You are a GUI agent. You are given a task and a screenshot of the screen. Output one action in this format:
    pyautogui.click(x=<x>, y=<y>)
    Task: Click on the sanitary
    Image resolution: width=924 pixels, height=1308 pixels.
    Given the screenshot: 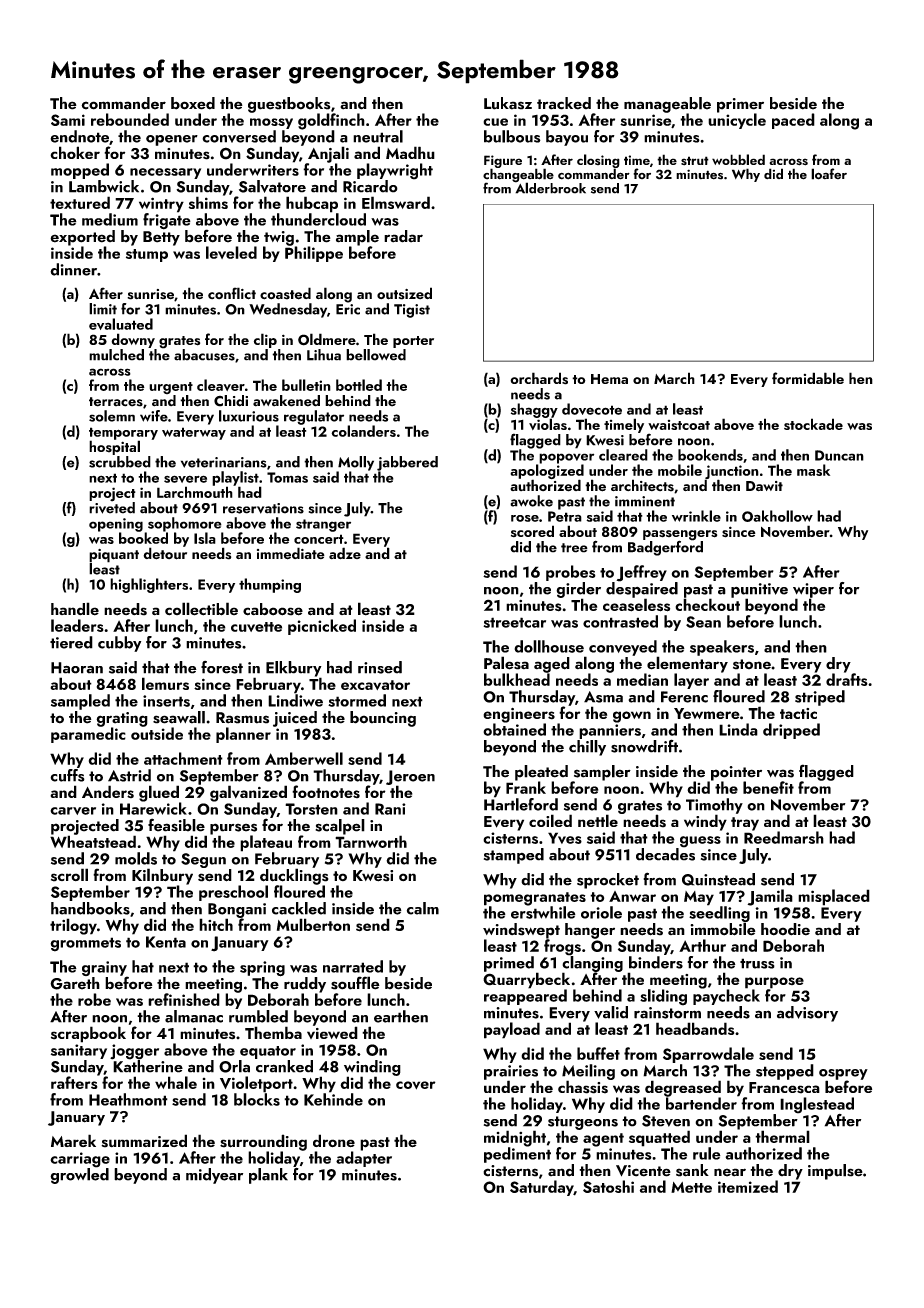 What is the action you would take?
    pyautogui.click(x=79, y=1051)
